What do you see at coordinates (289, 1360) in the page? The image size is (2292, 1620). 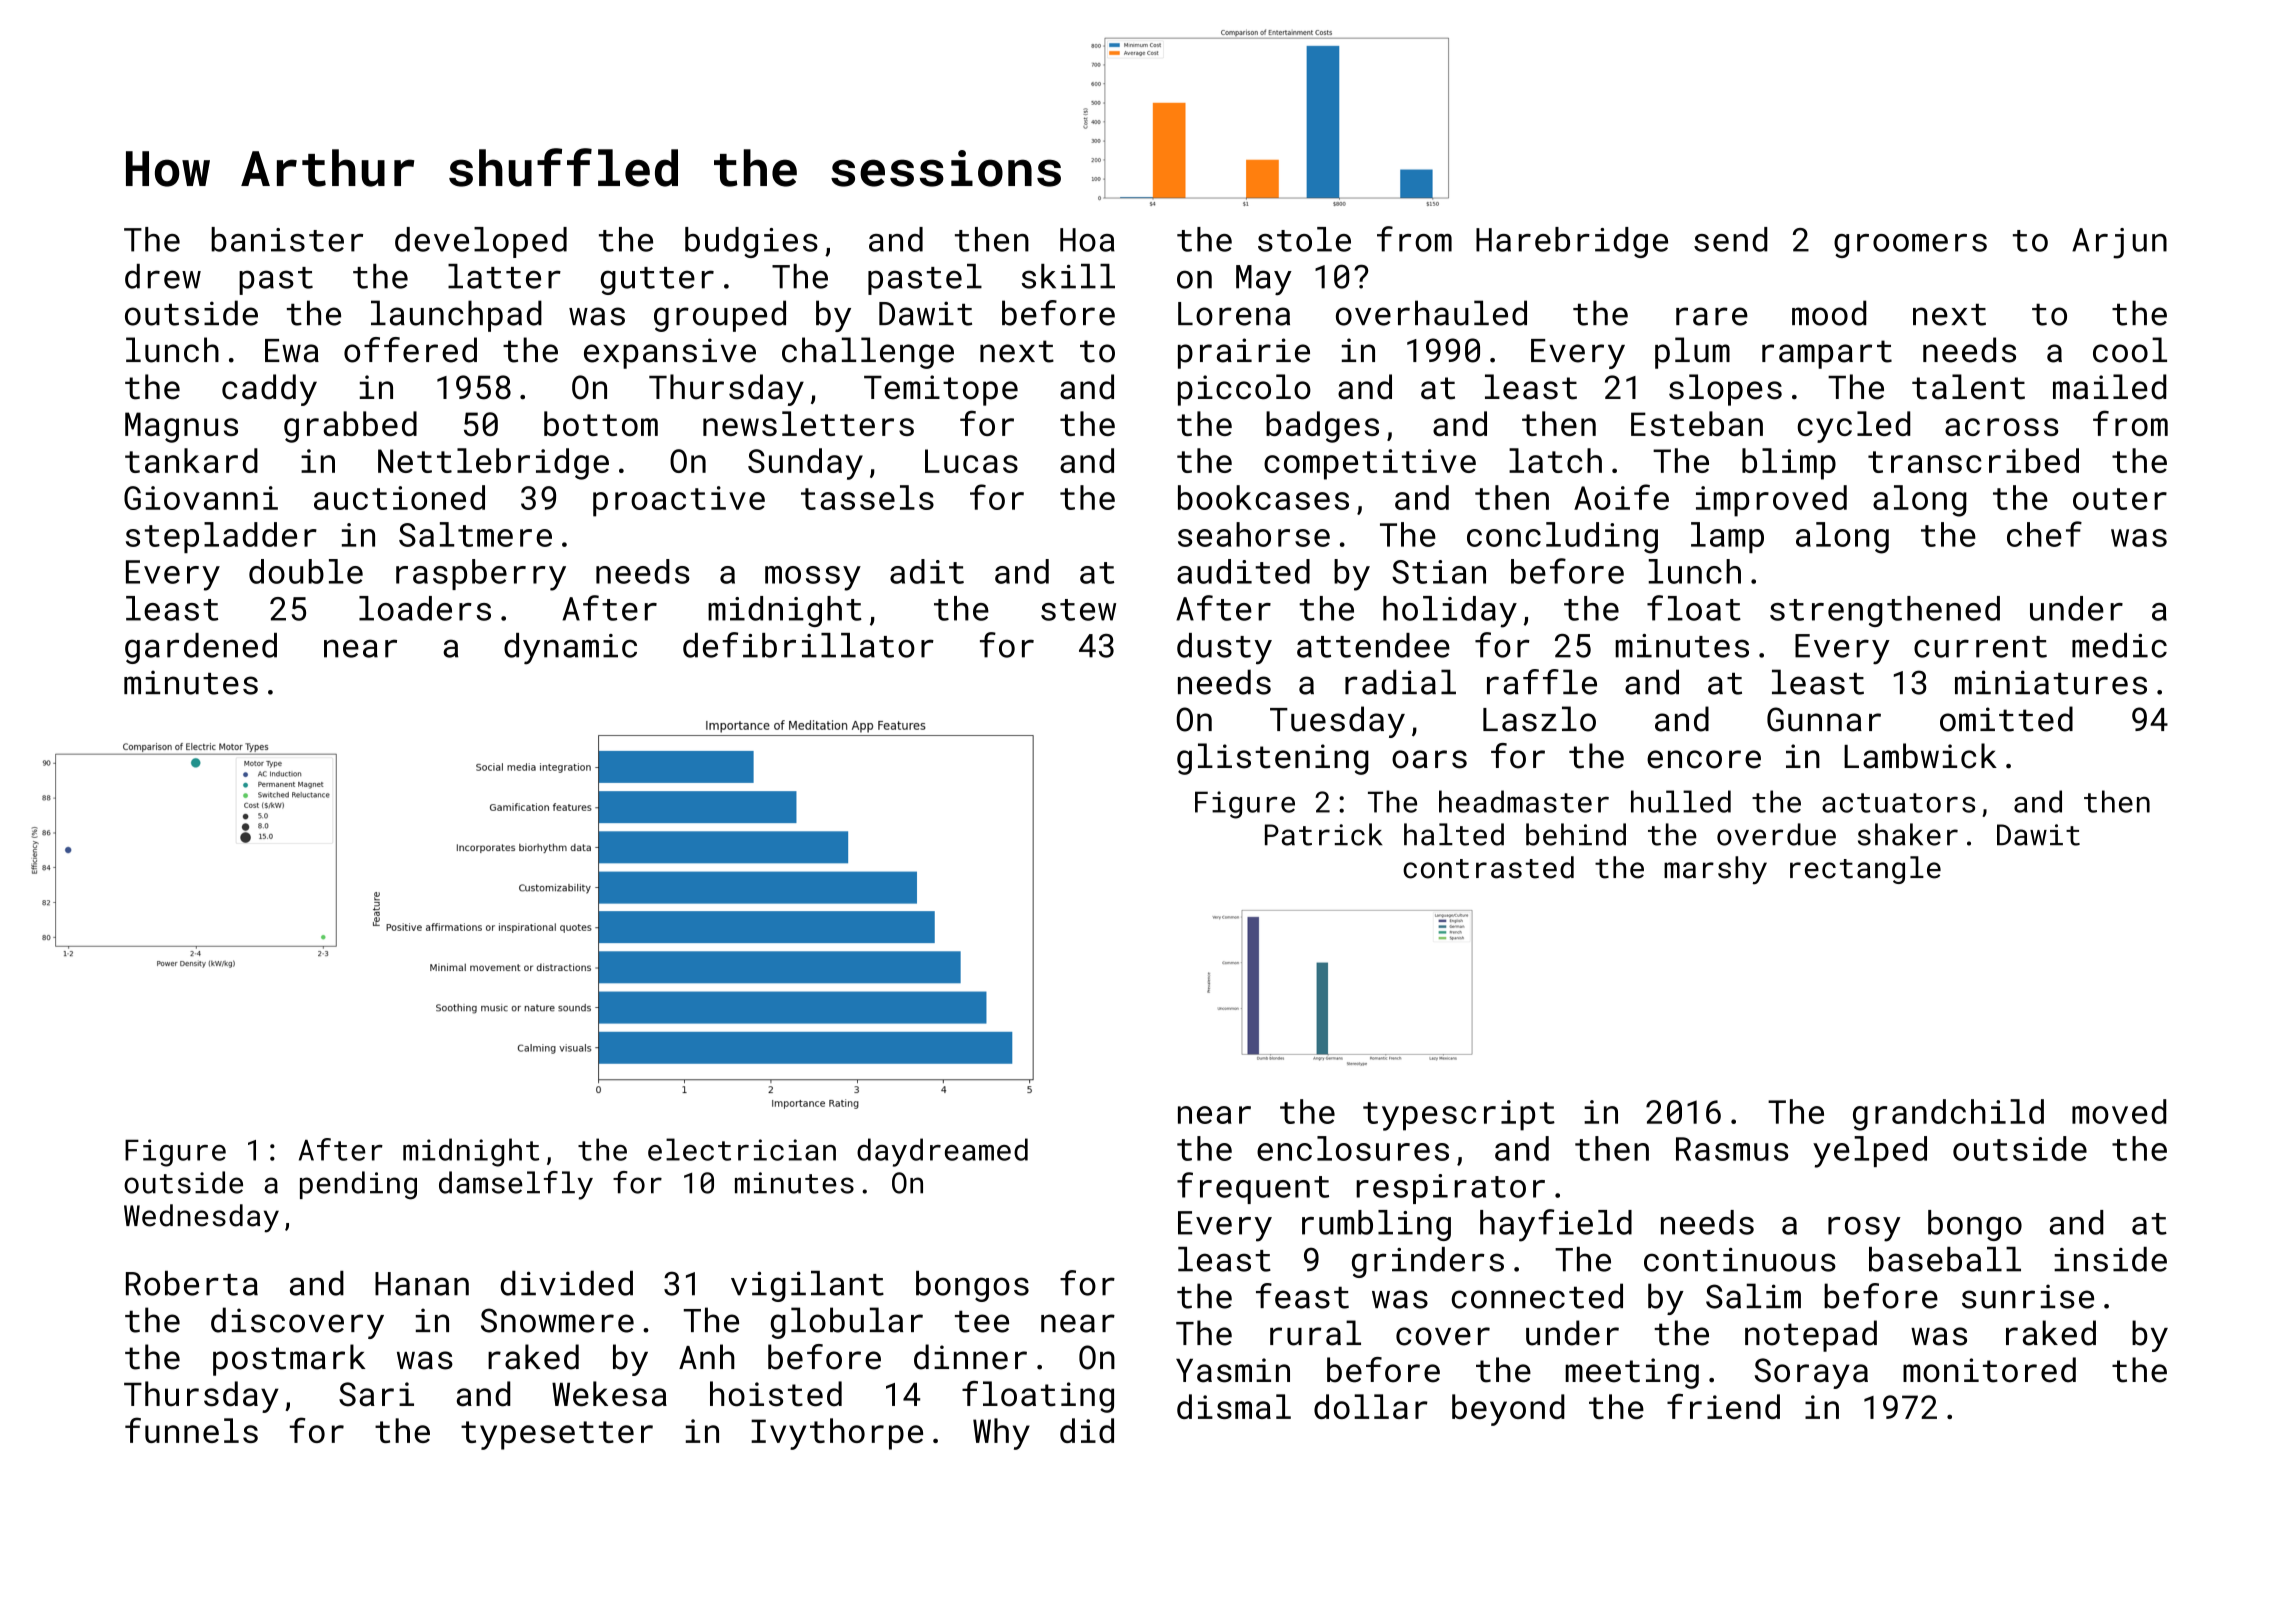 I see `postmark` at bounding box center [289, 1360].
